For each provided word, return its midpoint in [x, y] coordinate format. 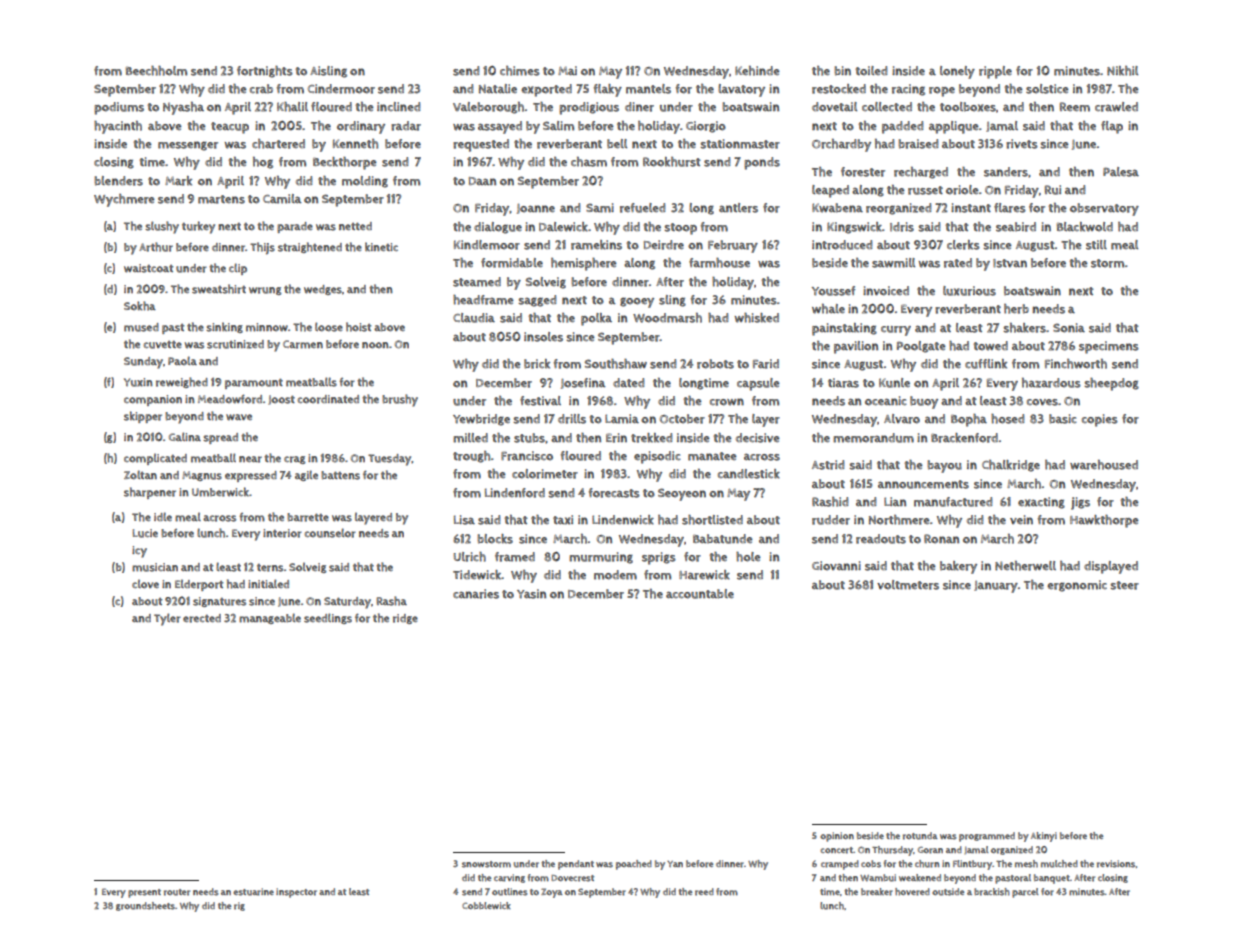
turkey [198, 227]
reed [704, 892]
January [996, 587]
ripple [995, 72]
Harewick [704, 575]
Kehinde [757, 71]
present [144, 893]
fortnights [265, 72]
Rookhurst [672, 162]
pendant [576, 865]
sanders [1006, 172]
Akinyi [1044, 837]
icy [139, 552]
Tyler [167, 619]
